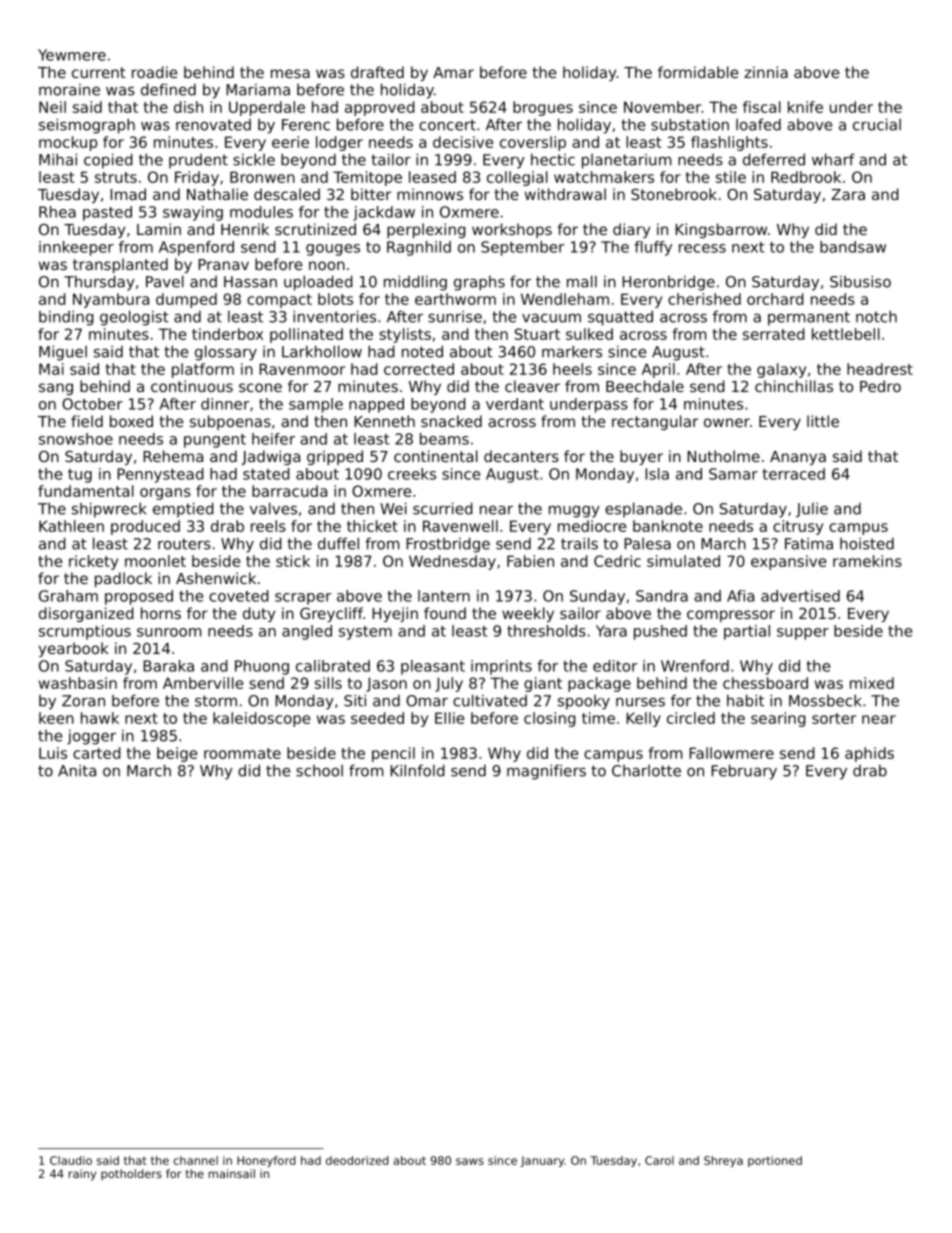 Image resolution: width=952 pixels, height=1233 pixels. What do you see at coordinates (377, 72) in the screenshot?
I see `drafted` at bounding box center [377, 72].
